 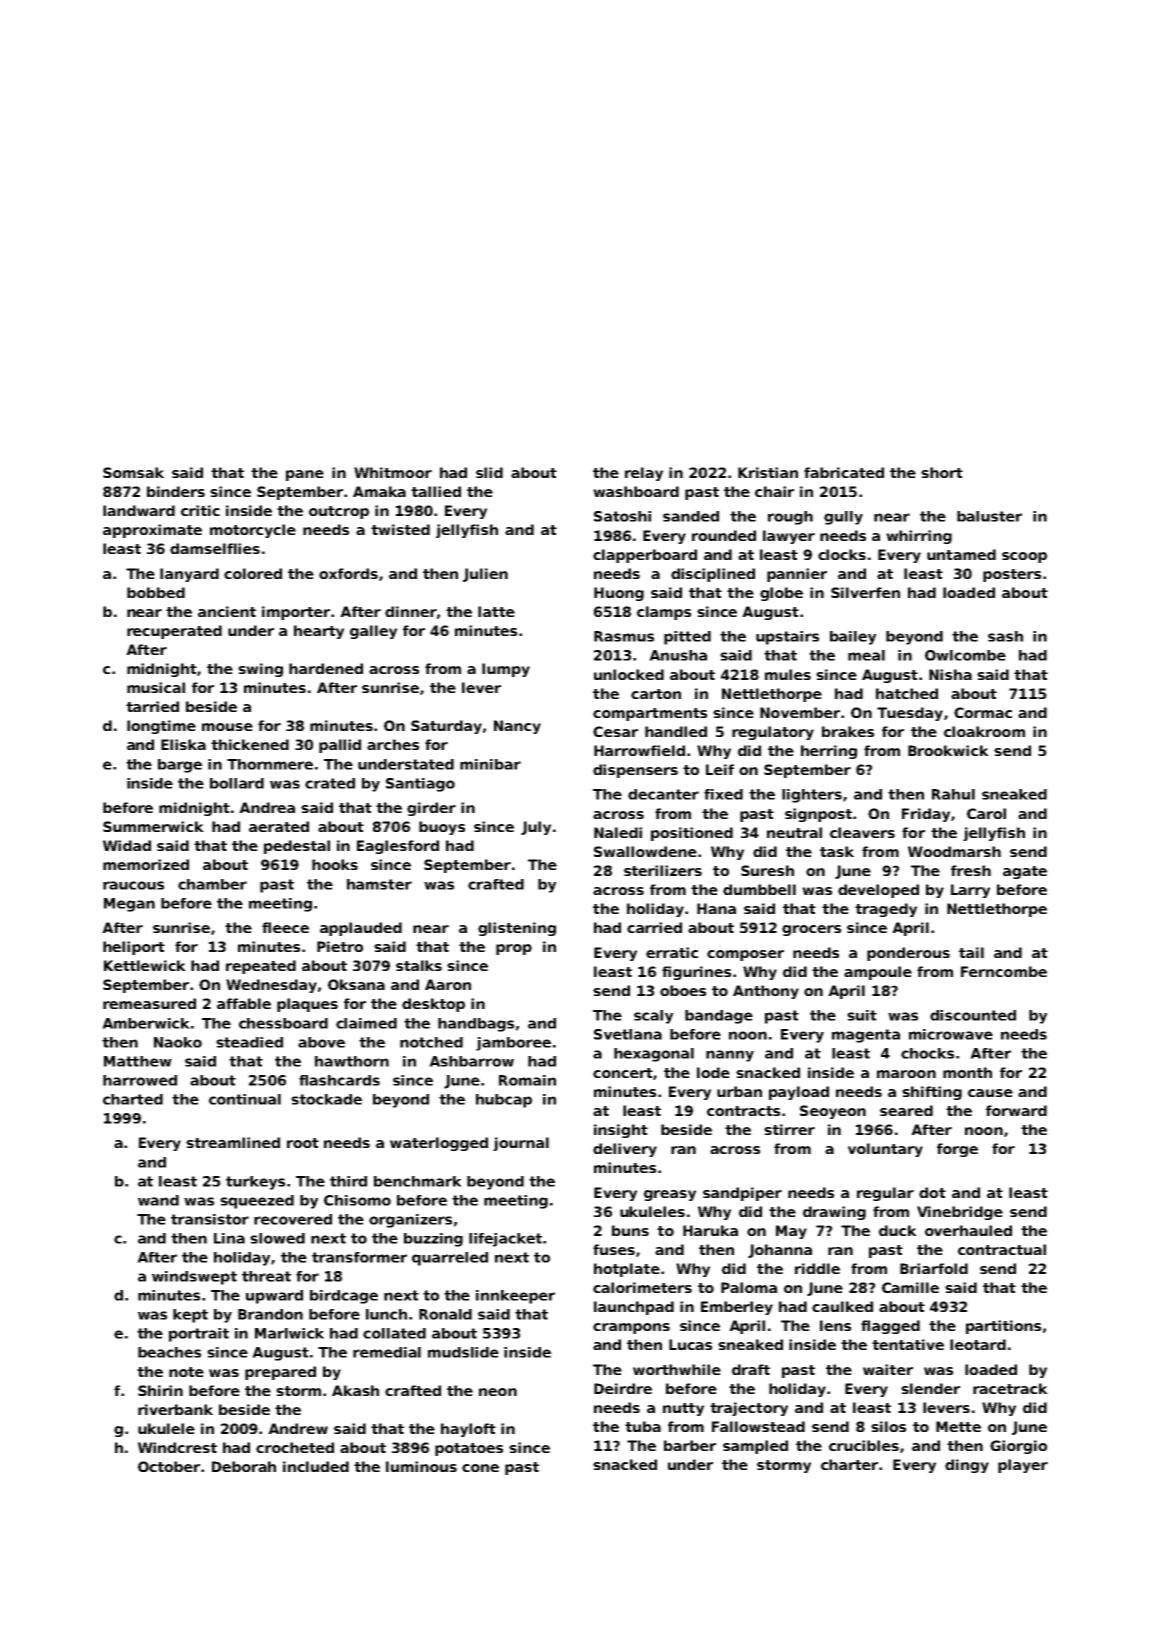 What do you see at coordinates (480, 1468) in the document?
I see `cone` at bounding box center [480, 1468].
